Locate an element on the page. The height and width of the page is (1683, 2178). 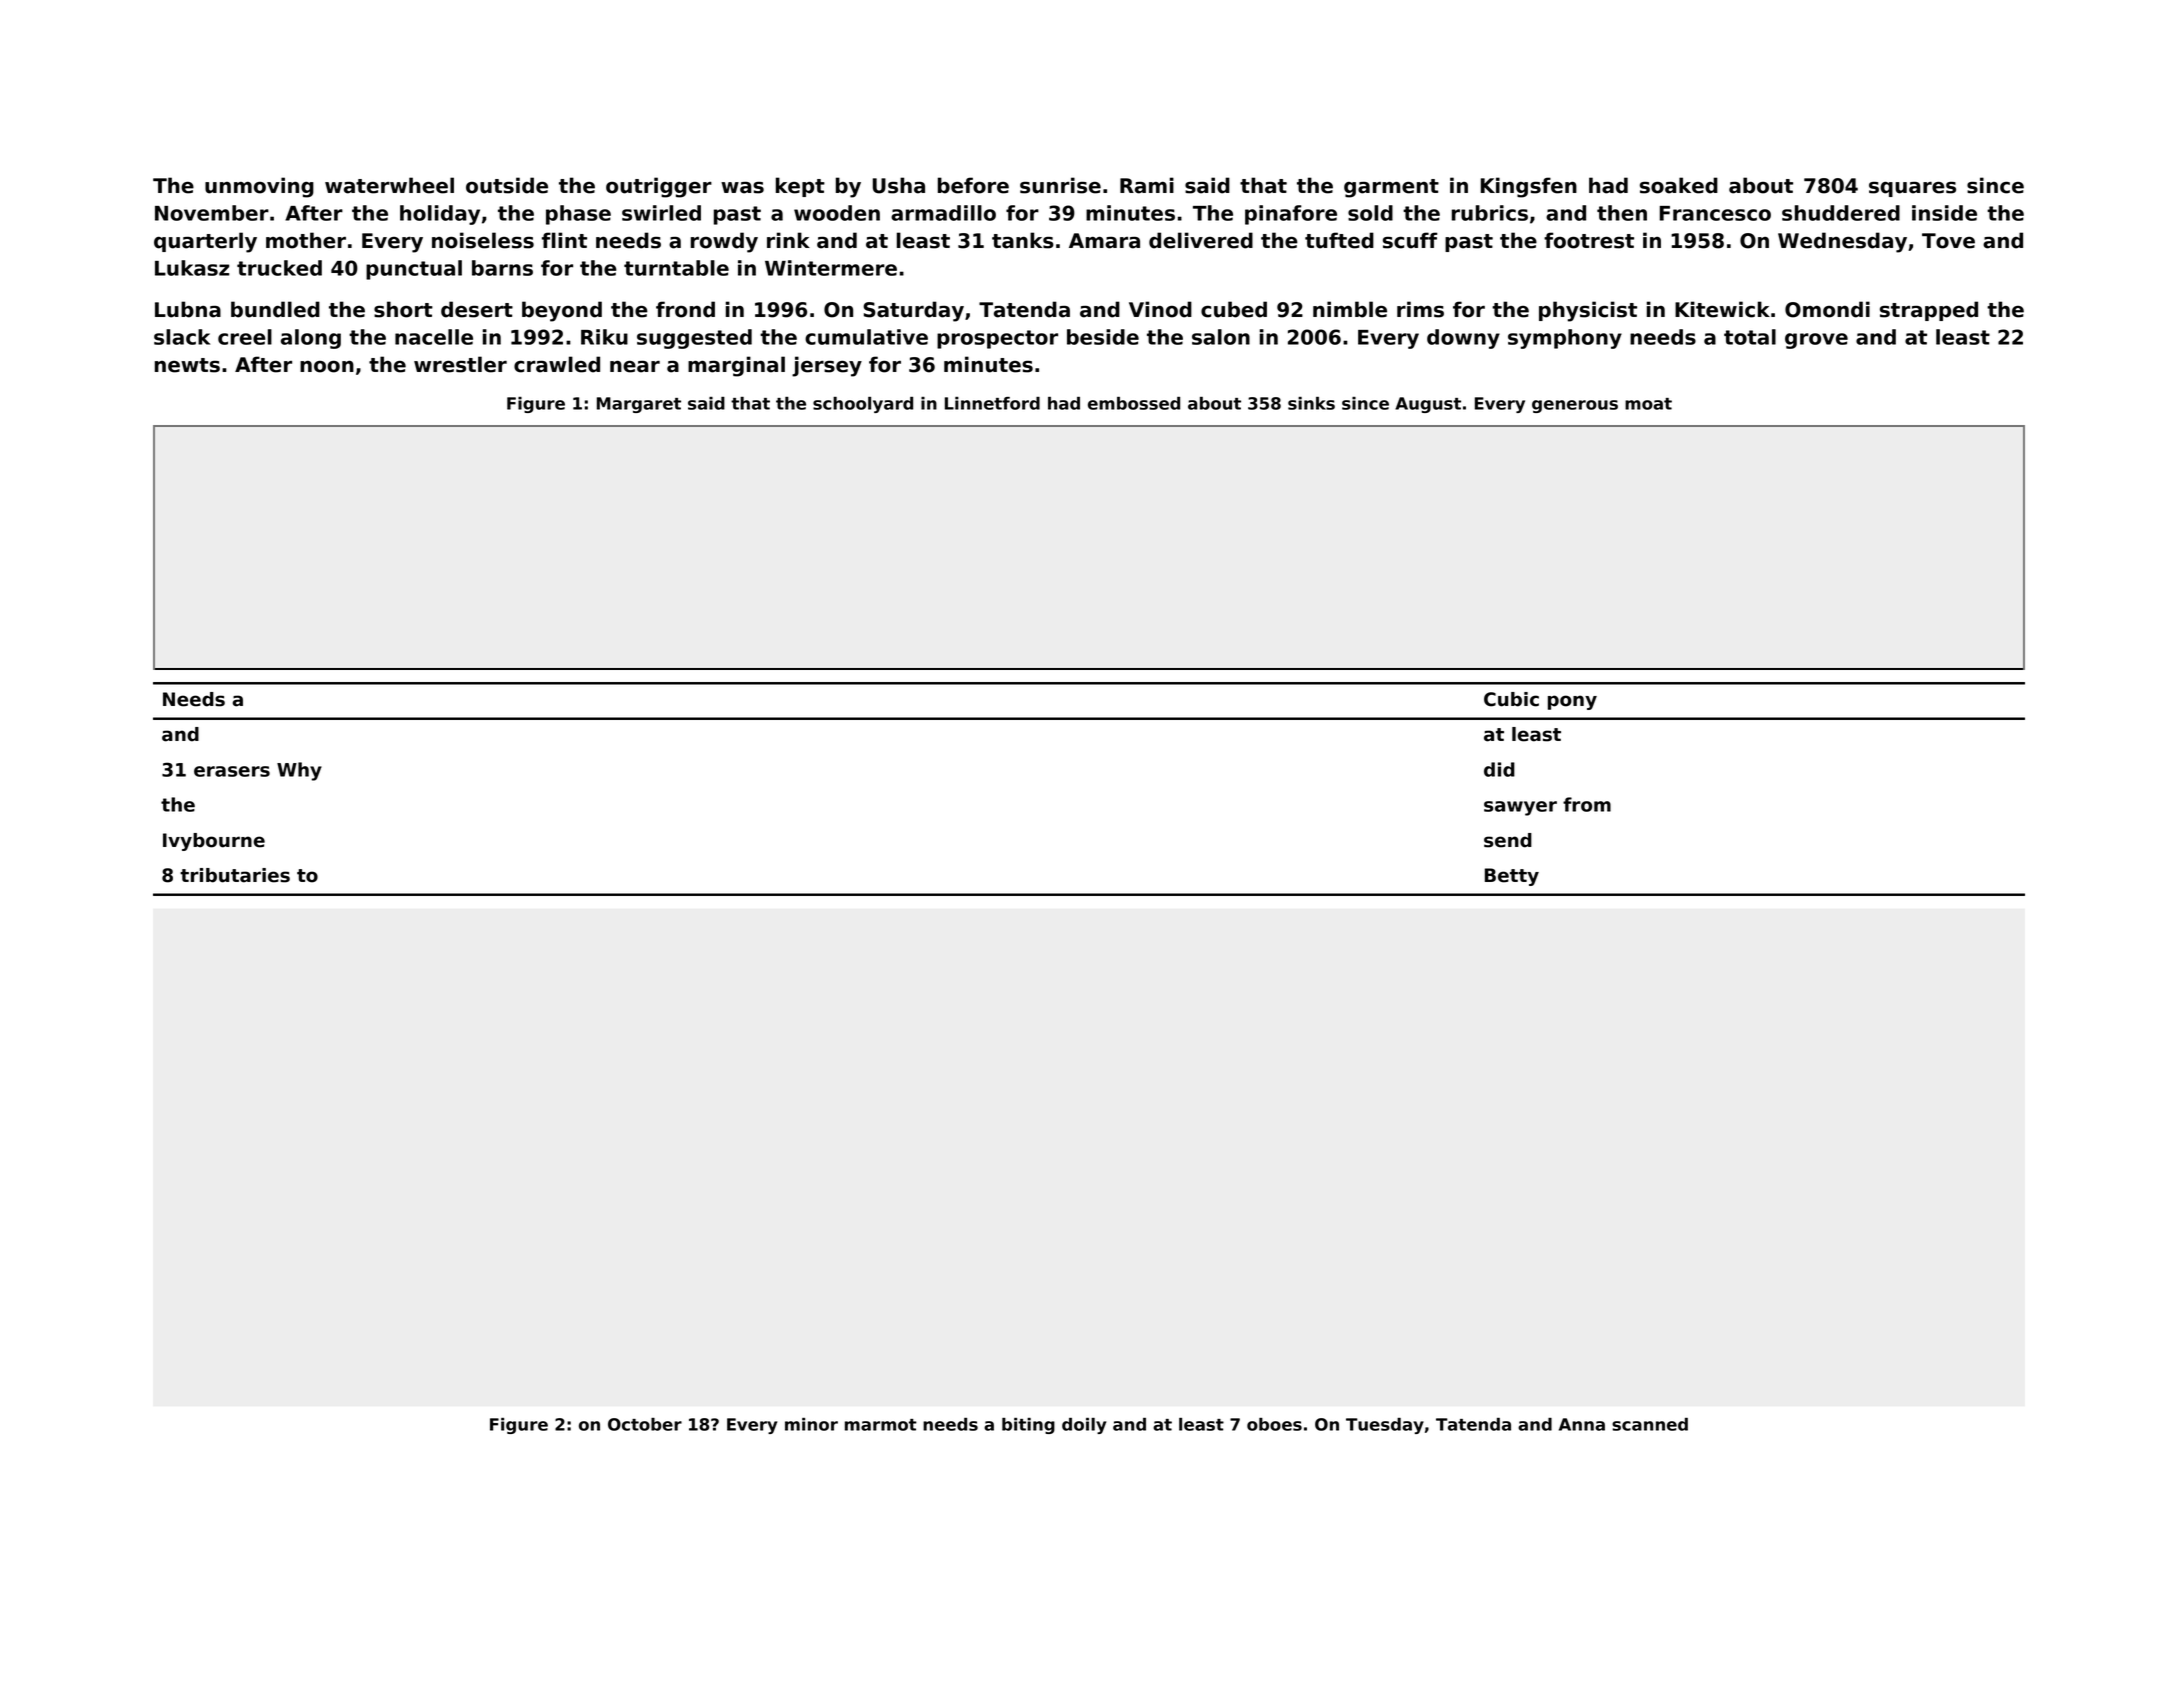
moat is located at coordinates (1648, 404).
